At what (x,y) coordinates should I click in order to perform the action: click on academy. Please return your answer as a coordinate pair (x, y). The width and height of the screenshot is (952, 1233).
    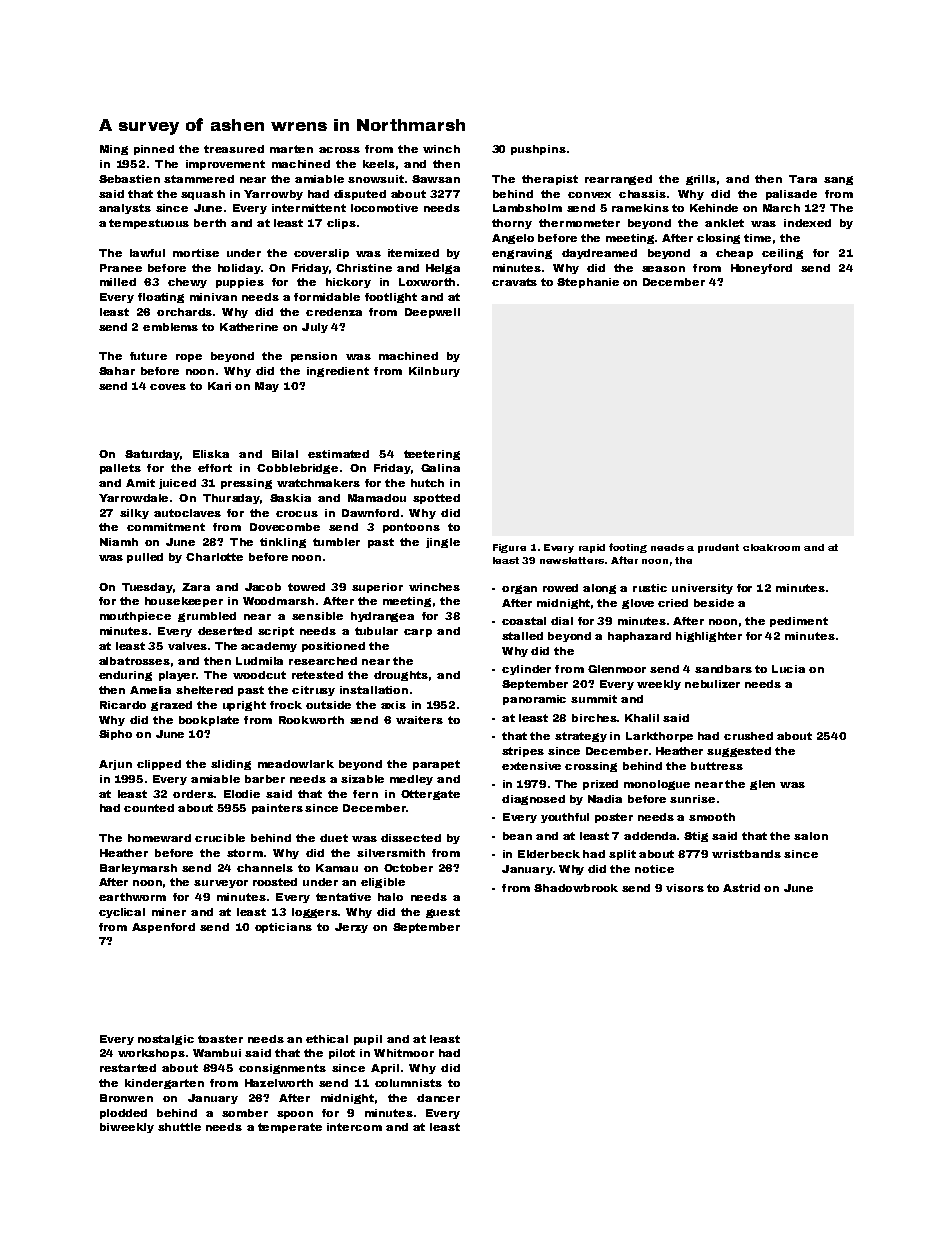
    Looking at the image, I should click on (269, 647).
